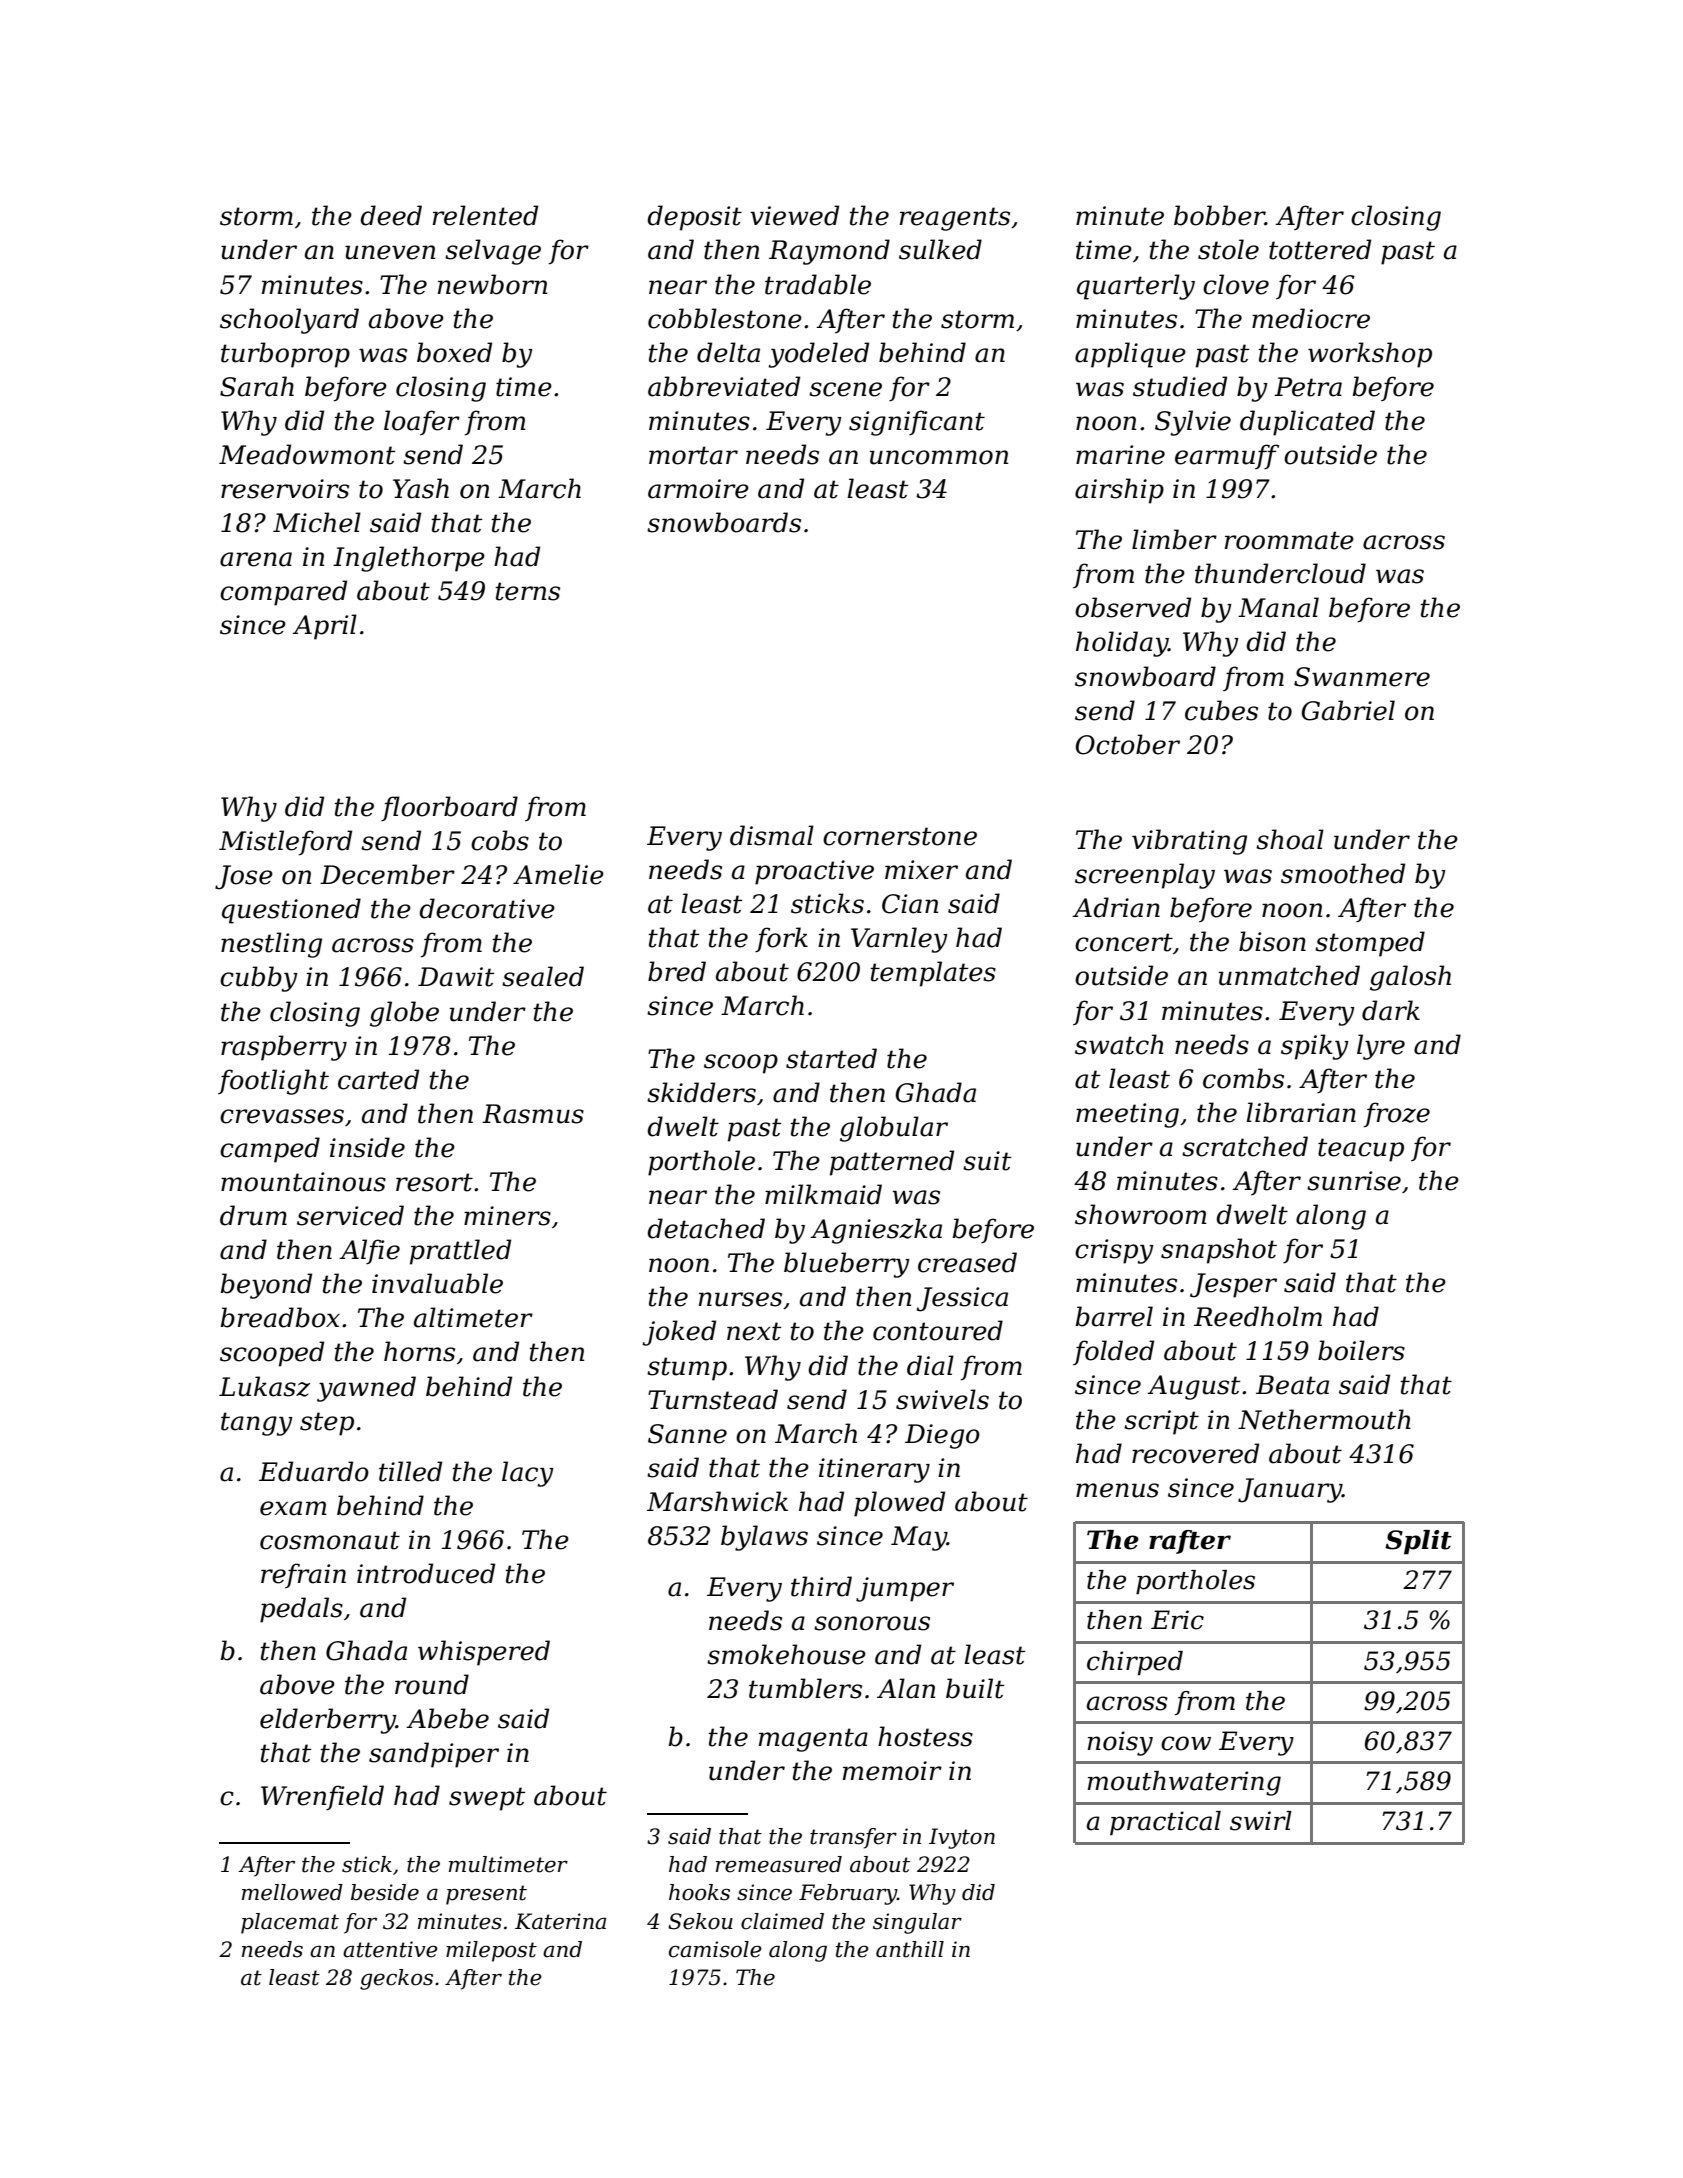 This screenshot has height=2178, width=1683. What do you see at coordinates (1320, 249) in the screenshot?
I see `tottered` at bounding box center [1320, 249].
